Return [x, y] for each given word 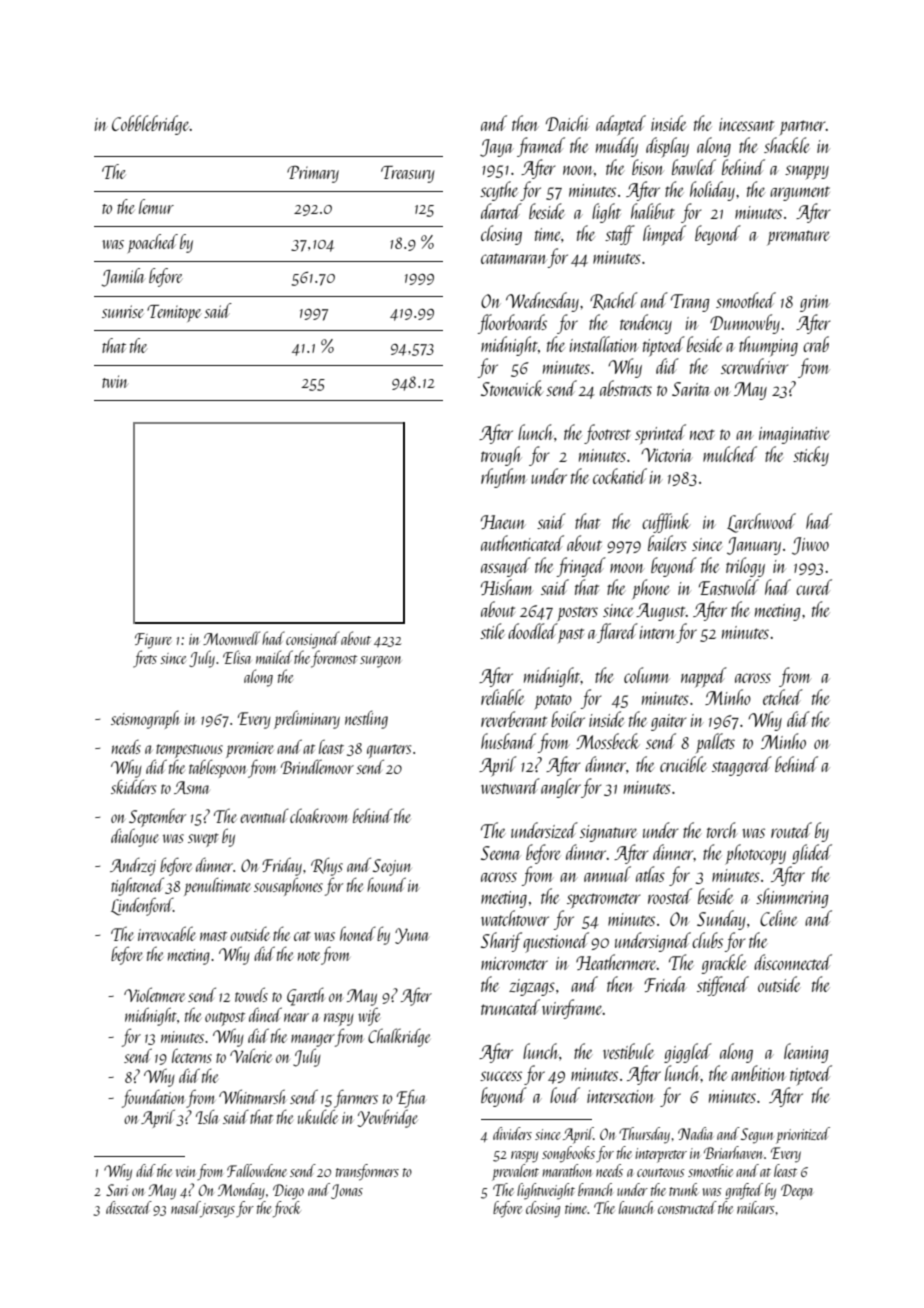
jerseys [217, 1209]
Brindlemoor [317, 766]
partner [802, 128]
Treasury [407, 174]
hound [386, 884]
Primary [313, 174]
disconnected [793, 962]
